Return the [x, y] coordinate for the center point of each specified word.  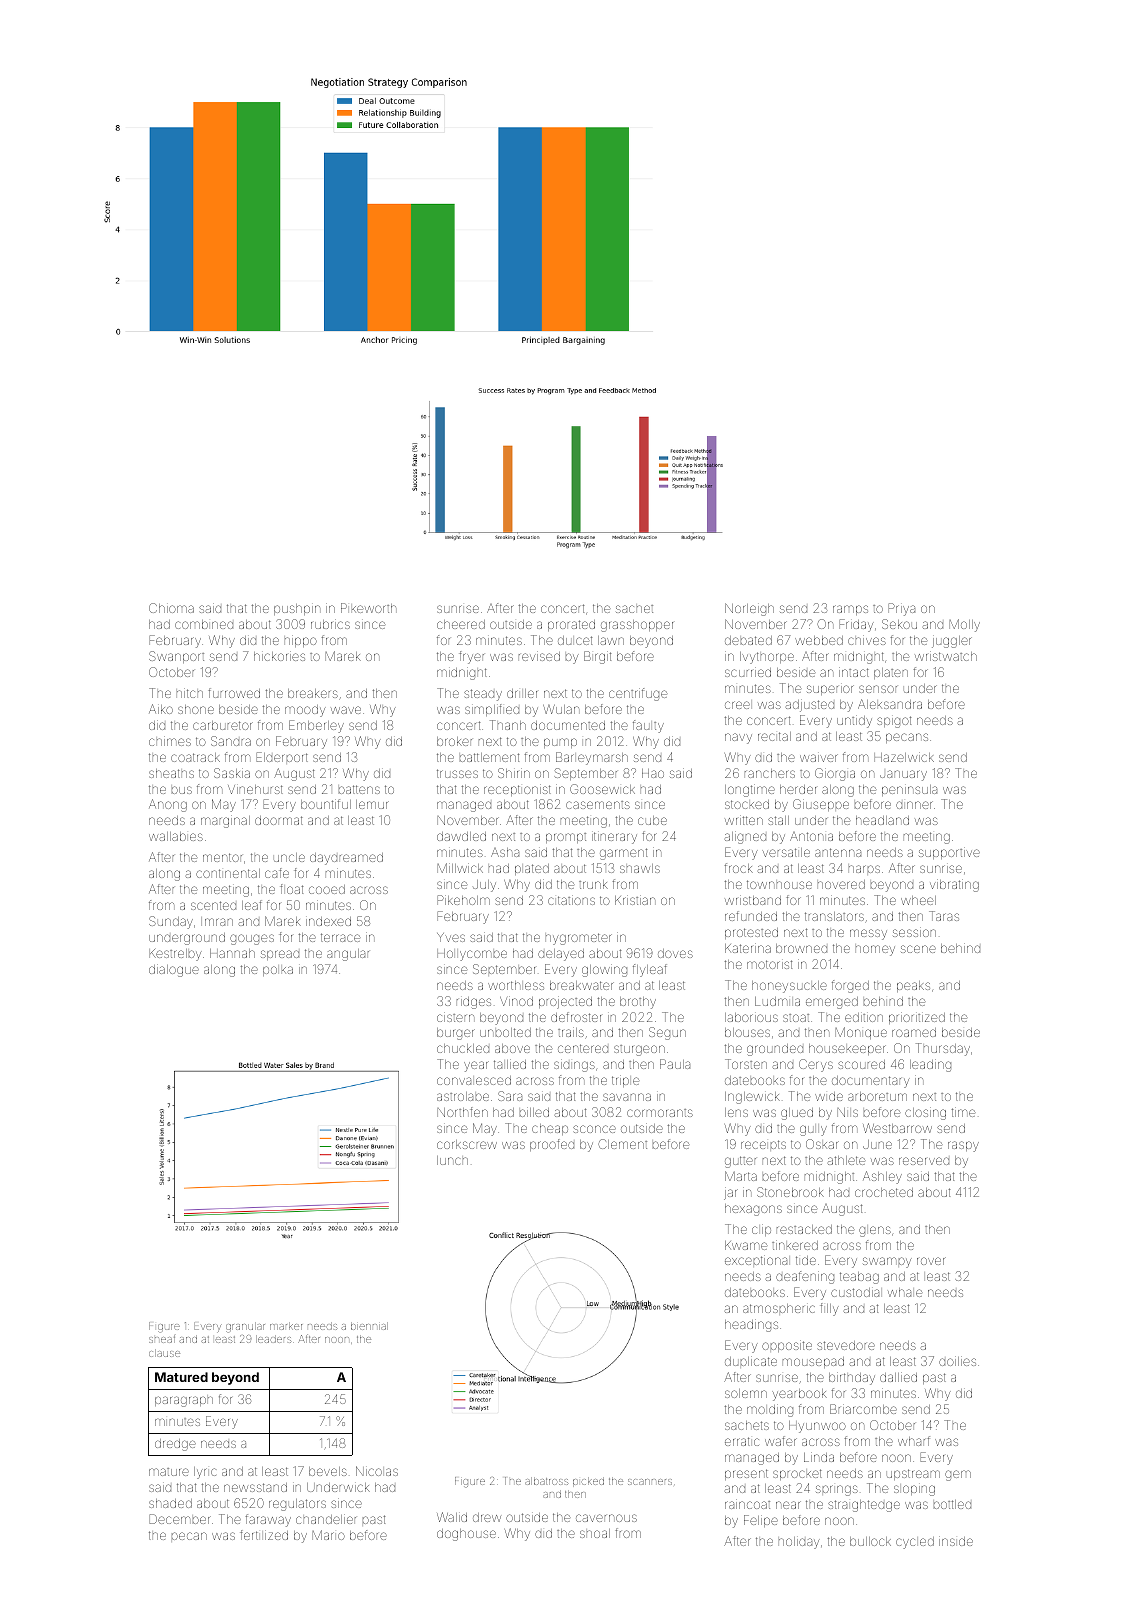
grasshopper [637, 626]
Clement [622, 1144]
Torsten [746, 1064]
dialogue [174, 970]
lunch [452, 1160]
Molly [964, 625]
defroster [576, 1017]
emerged [832, 1003]
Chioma [171, 608]
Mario [328, 1535]
